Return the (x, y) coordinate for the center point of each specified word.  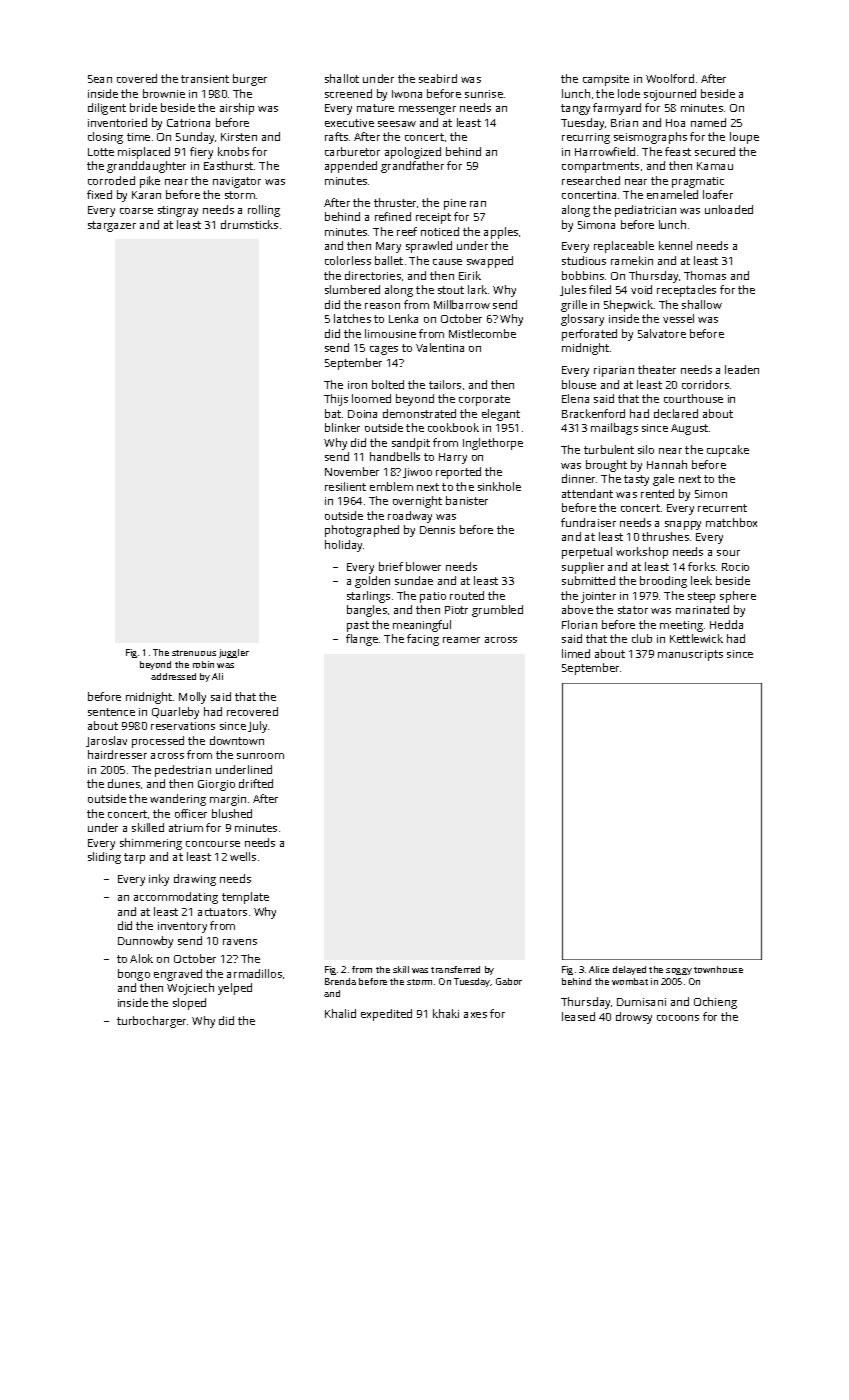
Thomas (705, 275)
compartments (600, 167)
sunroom (260, 756)
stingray (178, 211)
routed (467, 595)
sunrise (484, 94)
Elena (575, 398)
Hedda (726, 624)
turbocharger (151, 1022)
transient (205, 79)
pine (455, 204)
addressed (173, 676)
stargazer (112, 226)
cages (384, 350)
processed (158, 742)
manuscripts (690, 655)
